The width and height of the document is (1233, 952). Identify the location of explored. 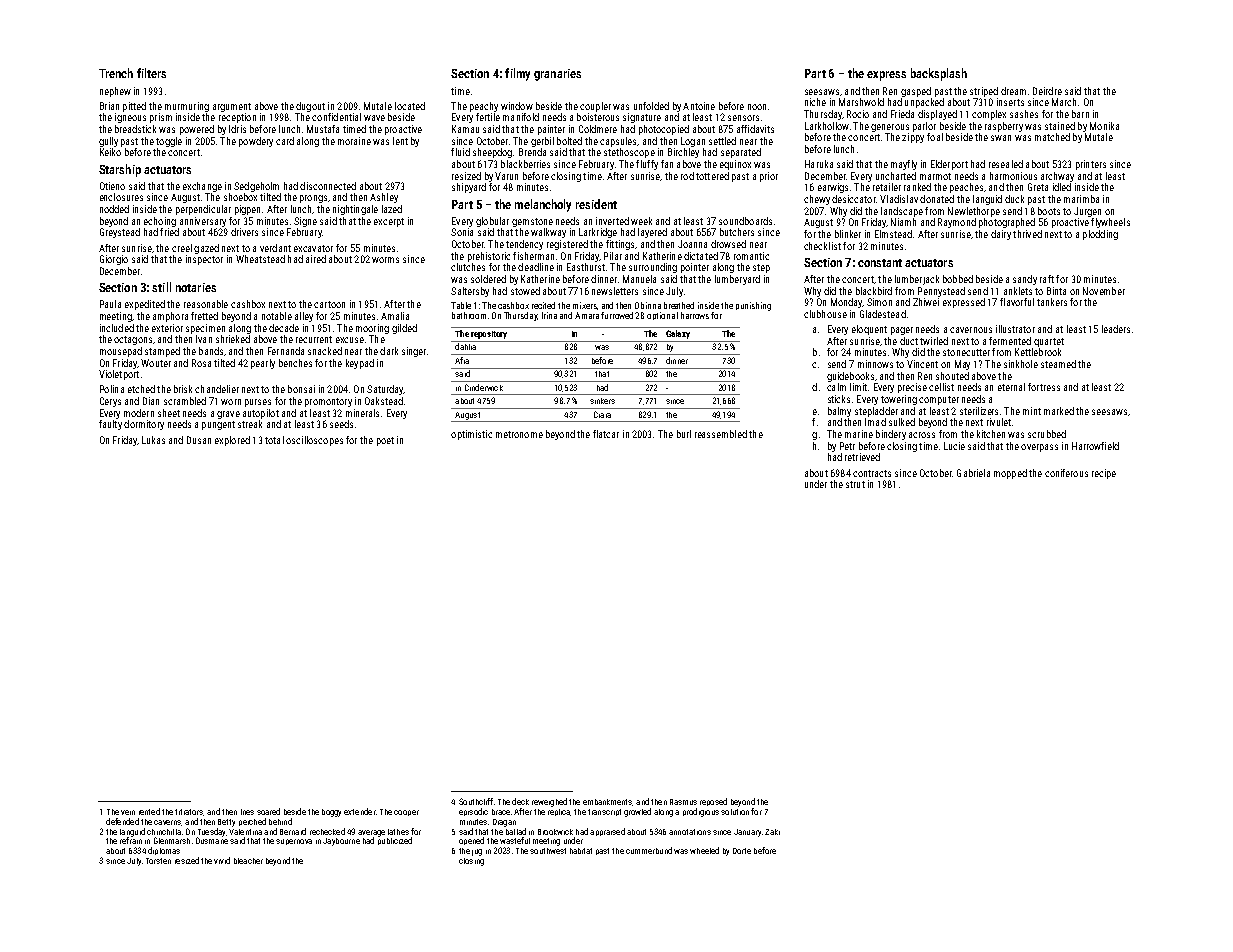
(232, 441).
